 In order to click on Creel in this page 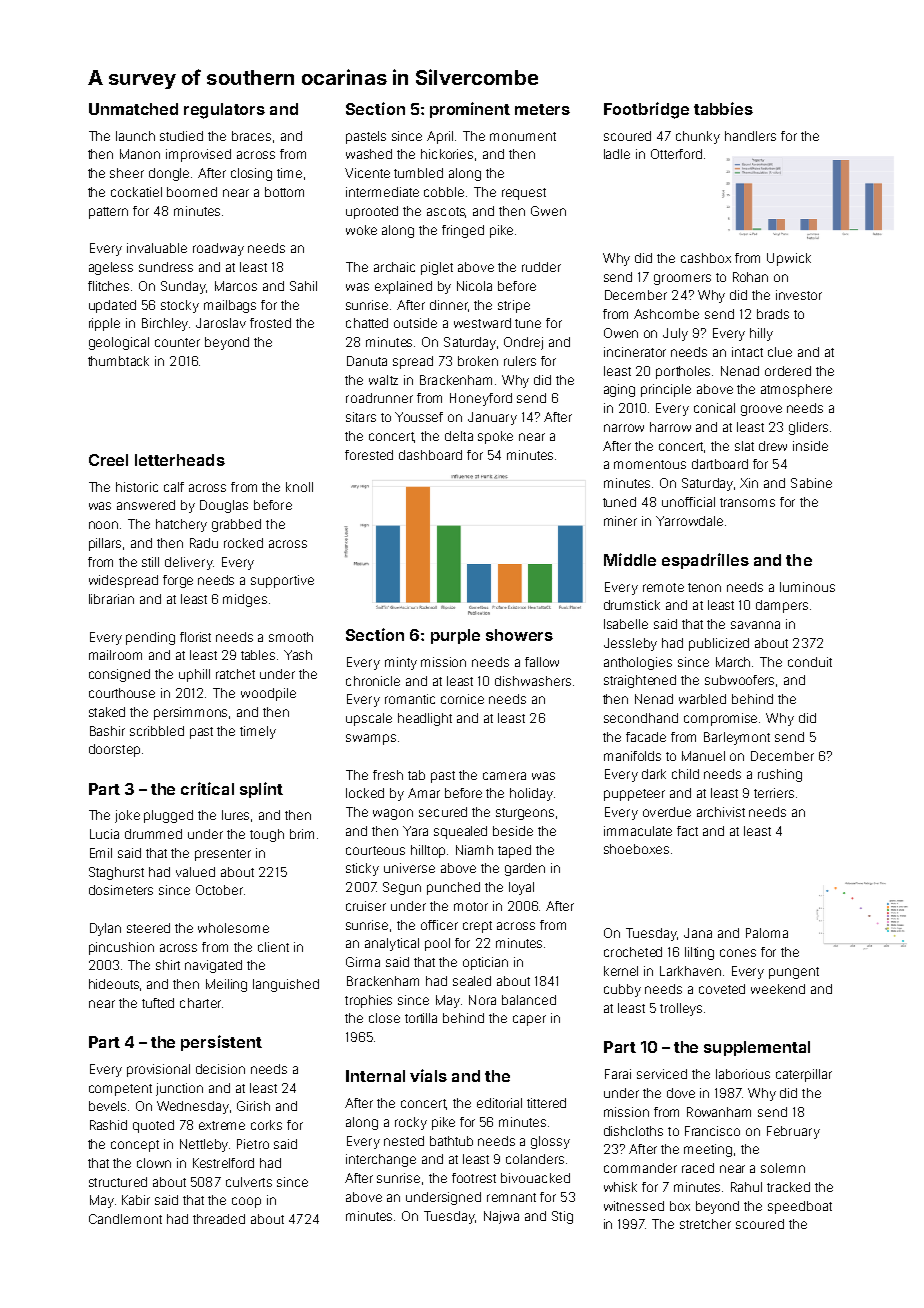, I will do `click(108, 460)`.
